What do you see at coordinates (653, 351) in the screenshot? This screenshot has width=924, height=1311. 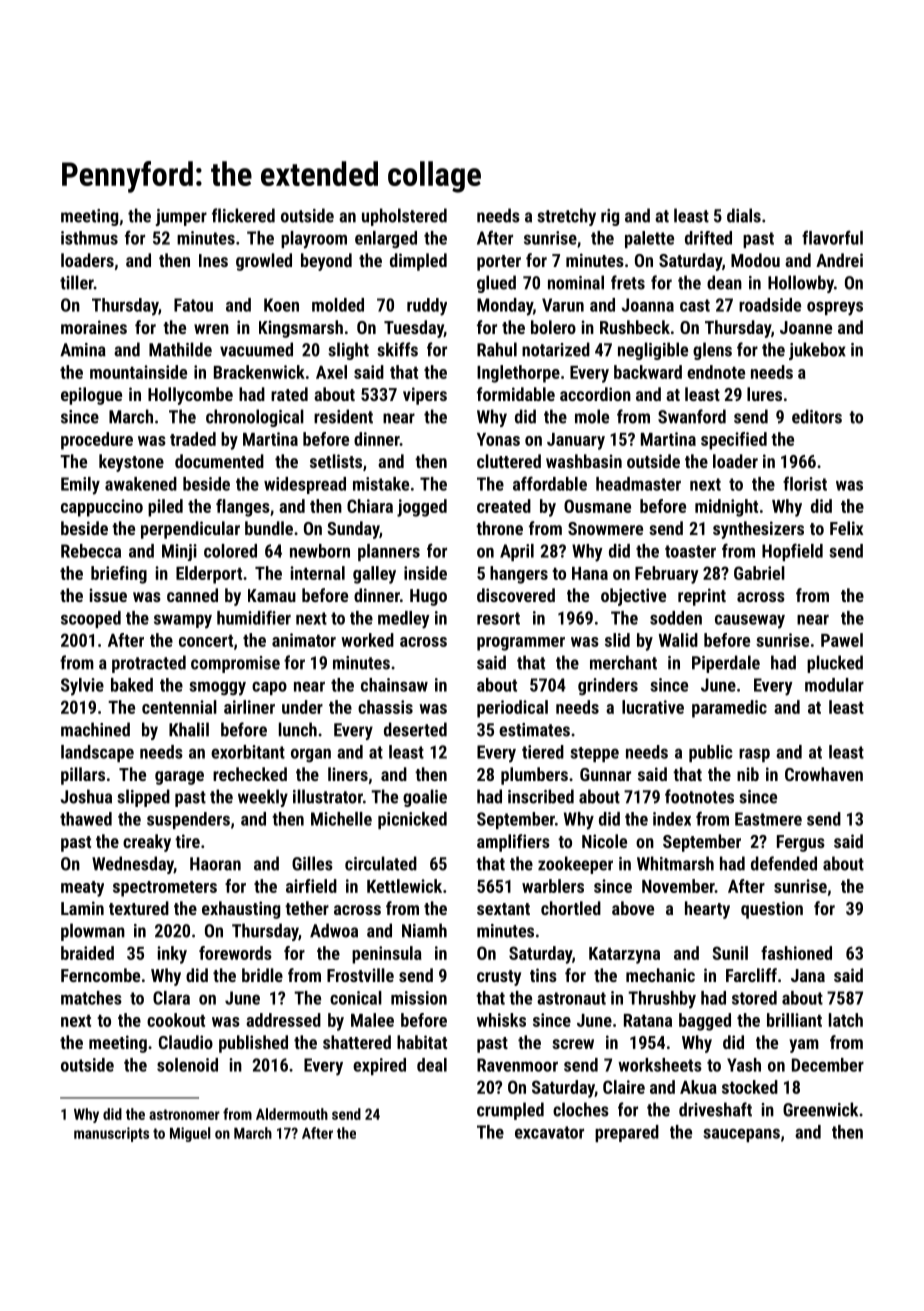 I see `negligible` at bounding box center [653, 351].
